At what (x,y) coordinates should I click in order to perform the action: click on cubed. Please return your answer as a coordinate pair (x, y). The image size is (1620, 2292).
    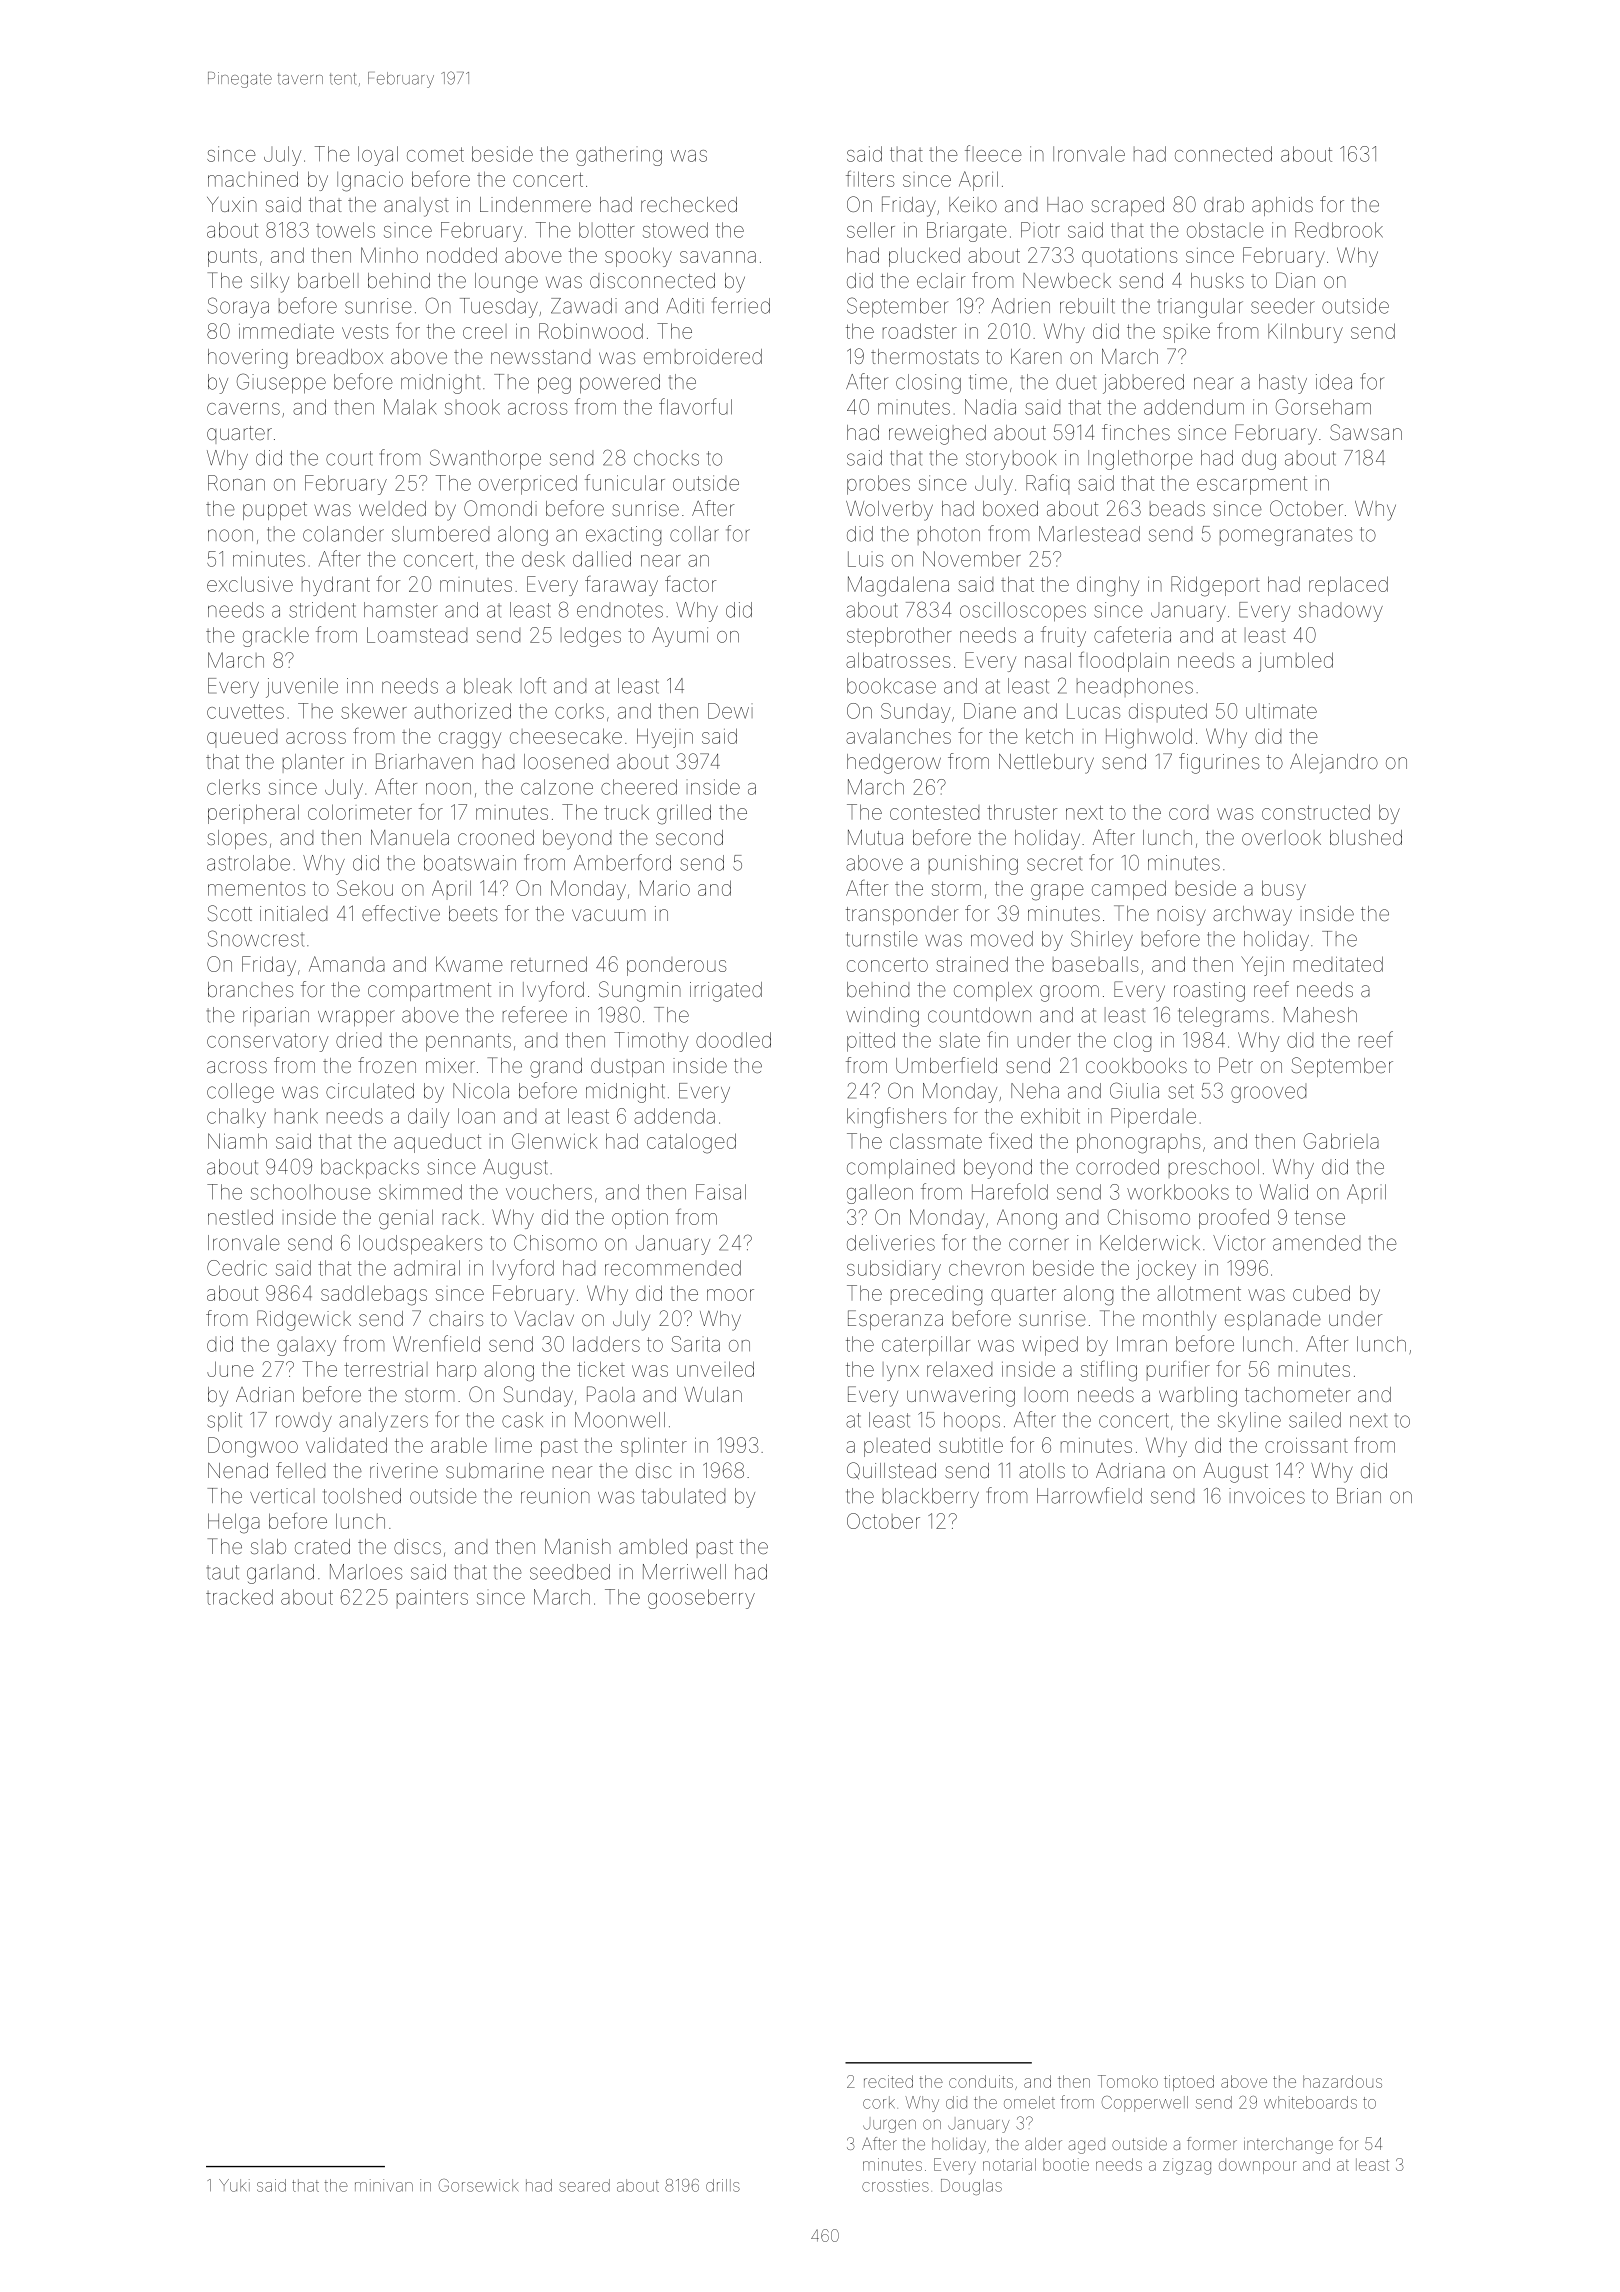
    Looking at the image, I should click on (1321, 1293).
